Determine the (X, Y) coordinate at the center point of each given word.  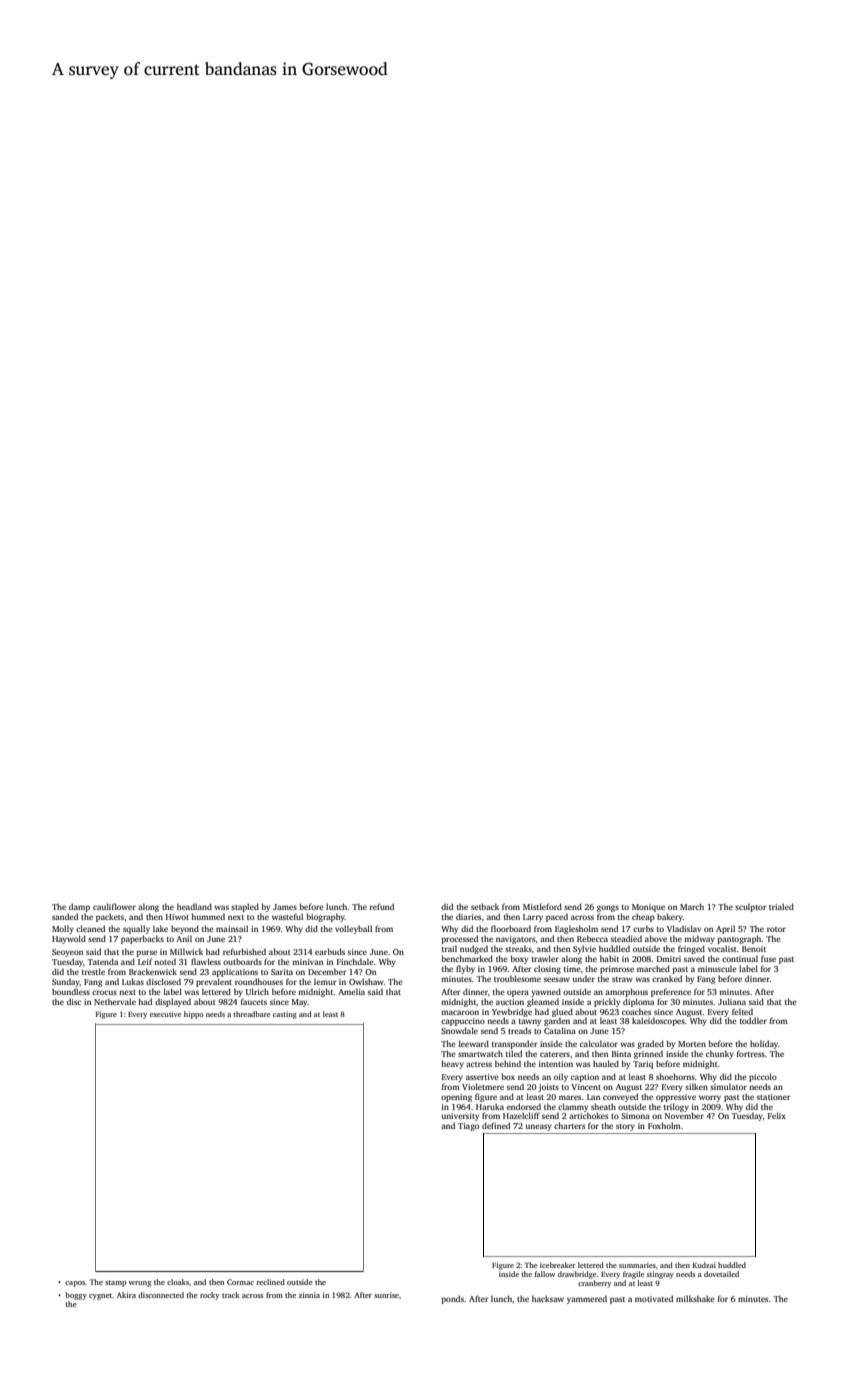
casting (285, 1015)
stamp (115, 1283)
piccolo (763, 1077)
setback (485, 906)
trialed (781, 906)
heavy (452, 1064)
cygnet (101, 1296)
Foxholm (664, 1125)
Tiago (468, 1127)
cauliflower (114, 906)
